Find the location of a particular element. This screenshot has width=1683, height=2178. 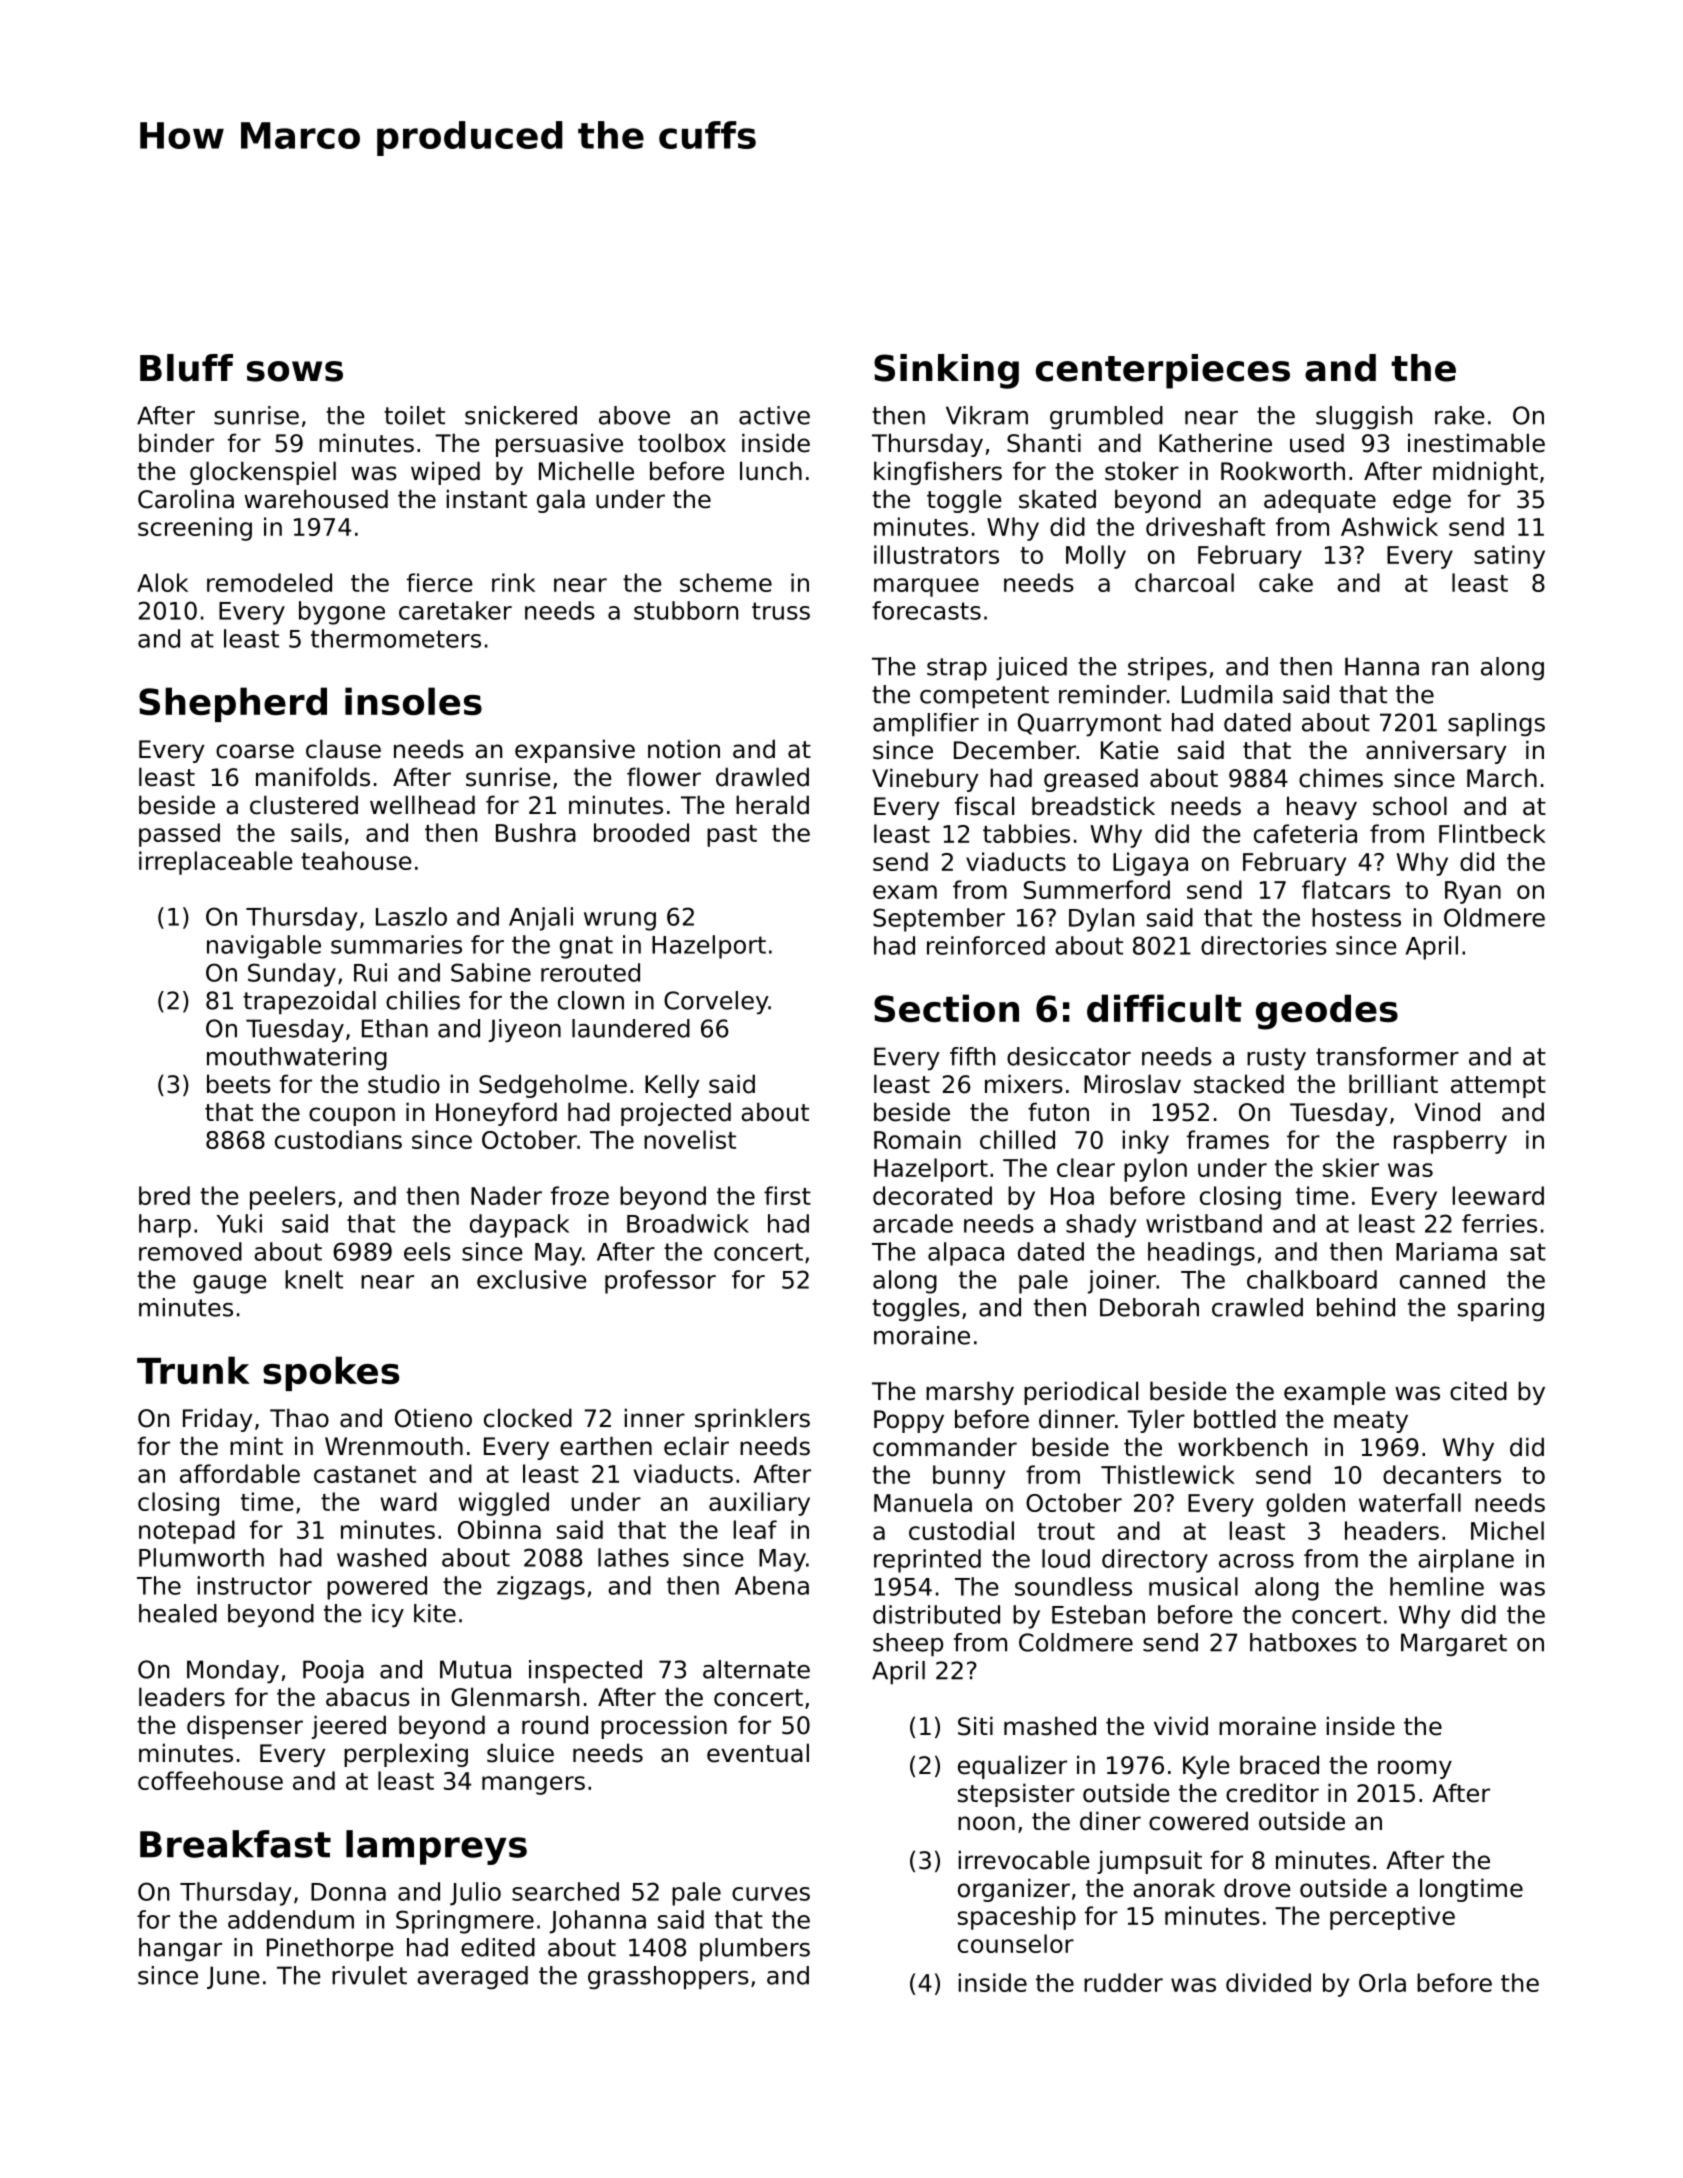

Bluff is located at coordinates (186, 368).
